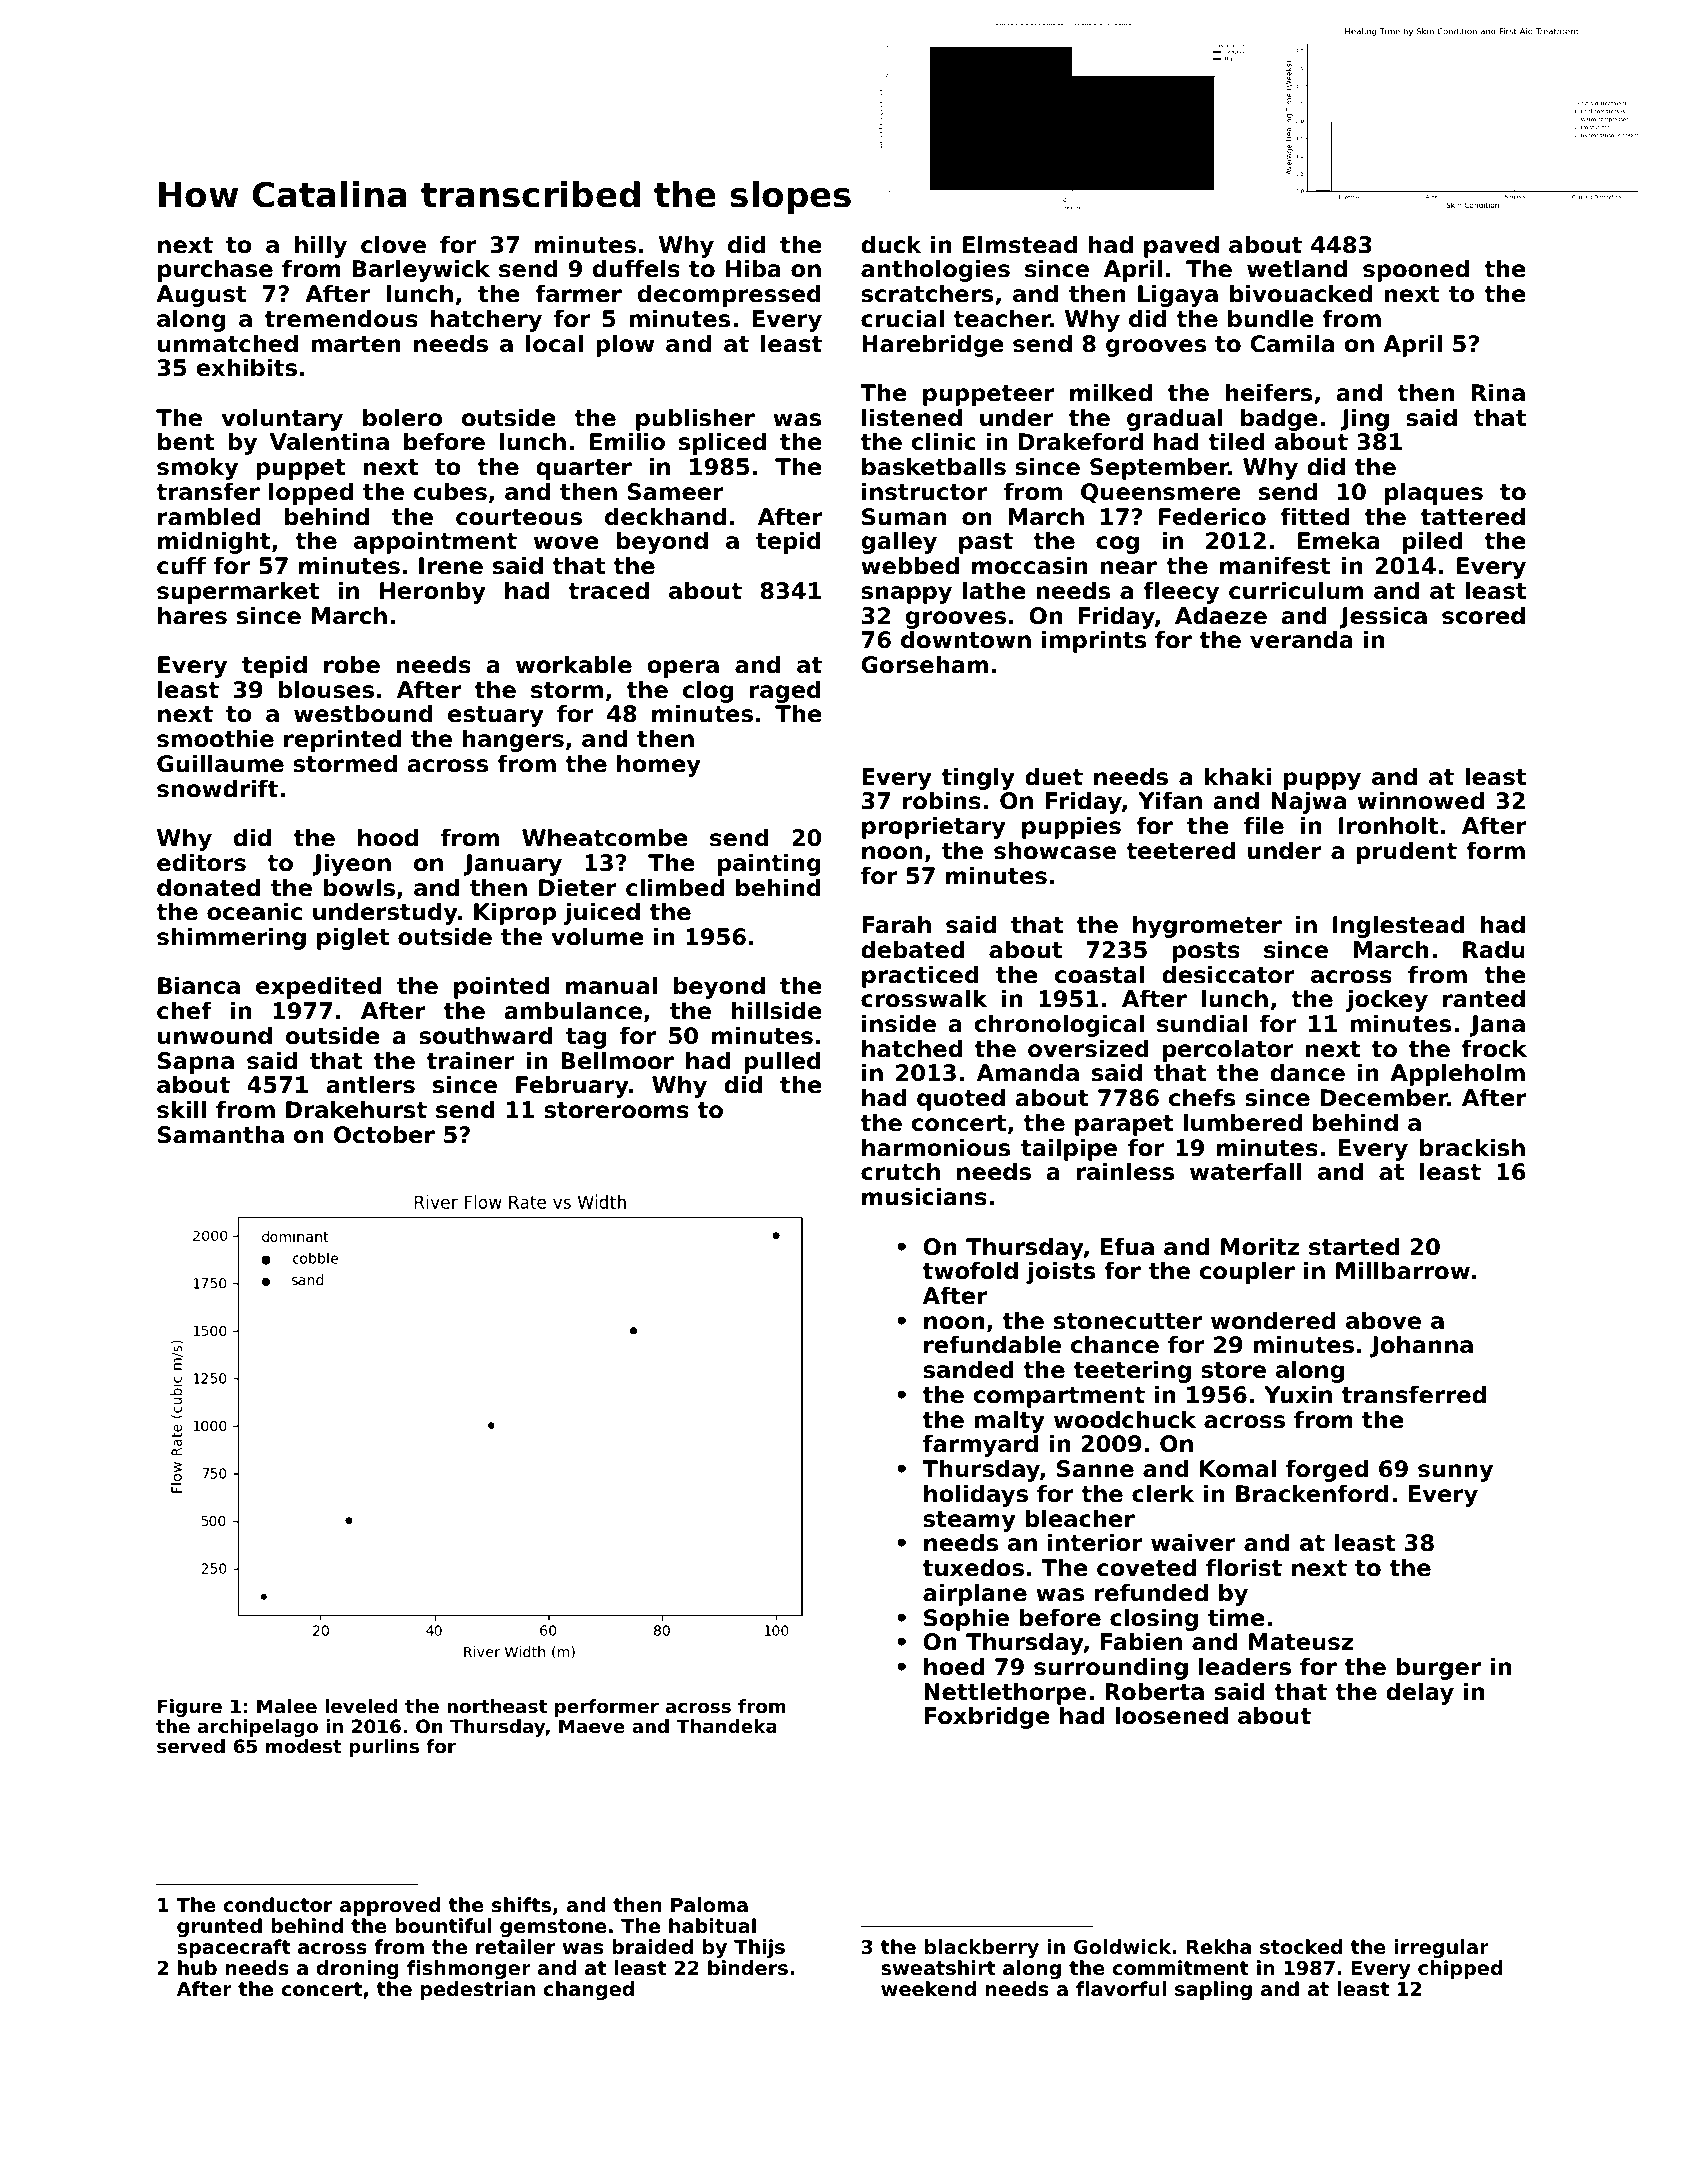 The width and height of the image is (1683, 2178). Describe the element at coordinates (727, 1726) in the image. I see `Thandeka` at that location.
